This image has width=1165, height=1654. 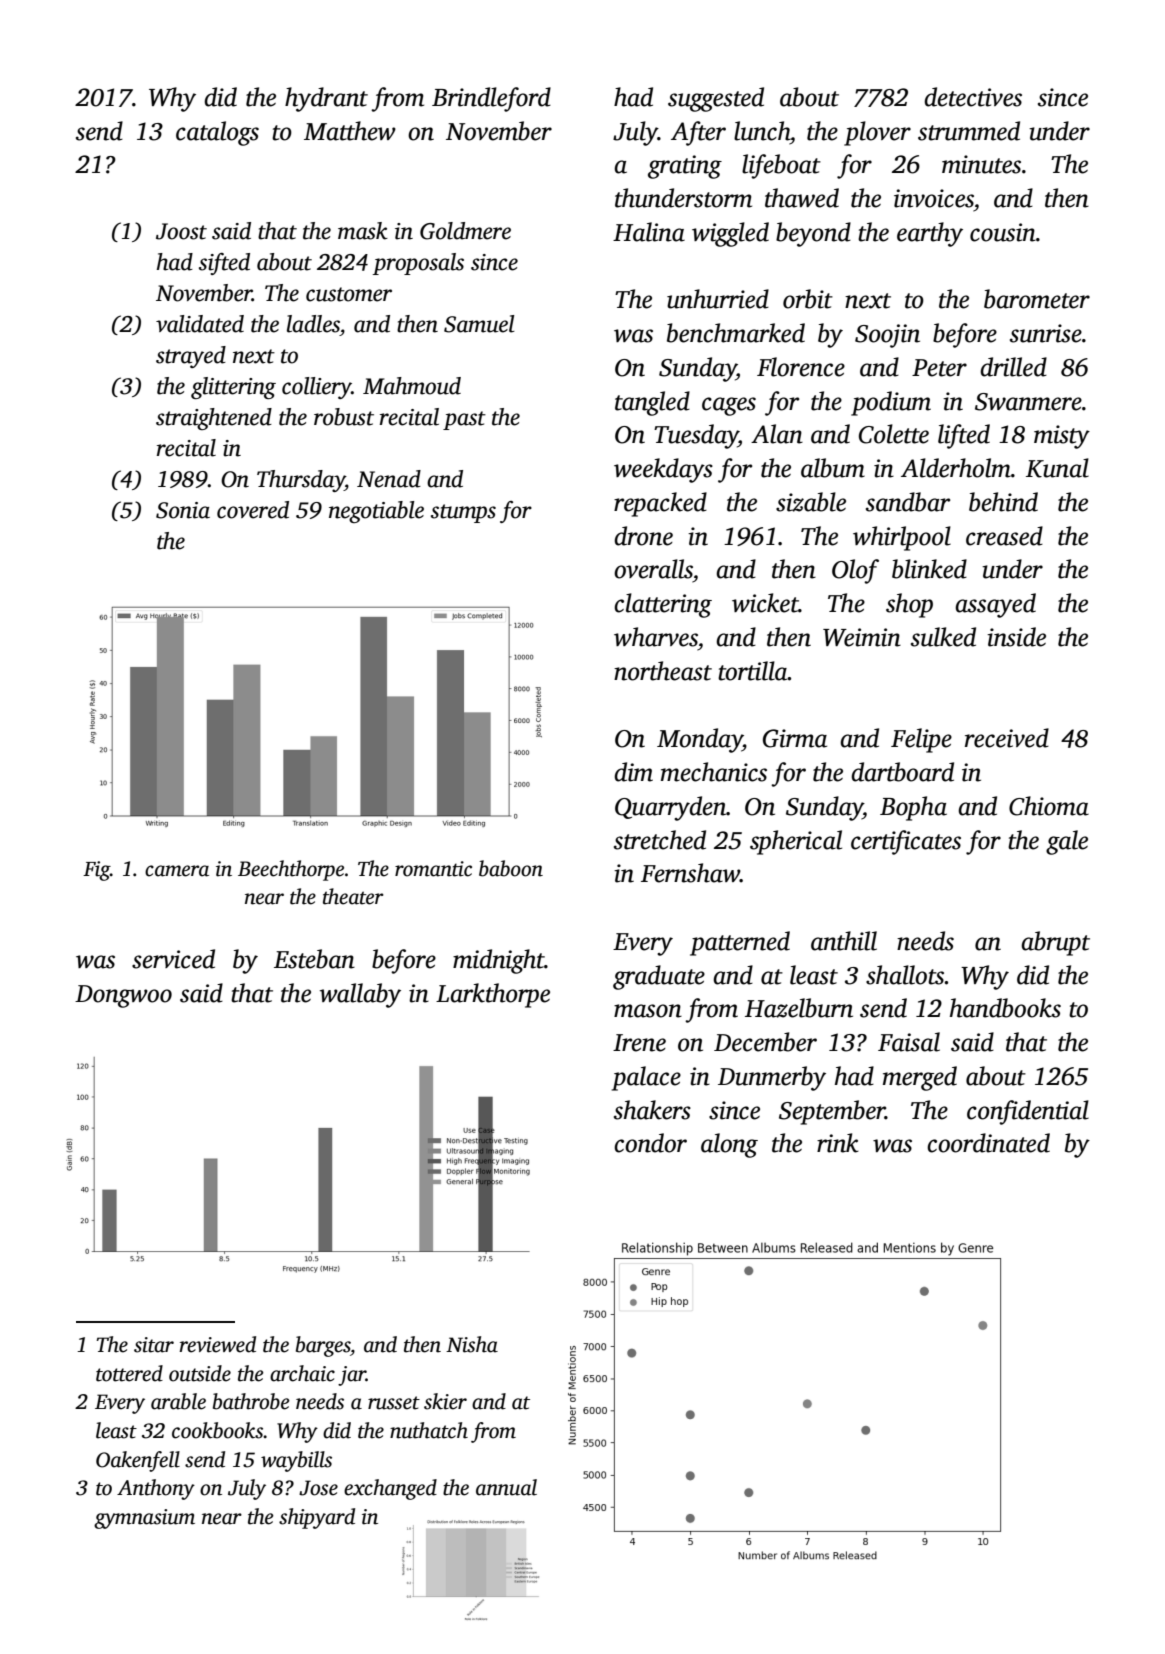 I want to click on suggested, so click(x=716, y=99).
